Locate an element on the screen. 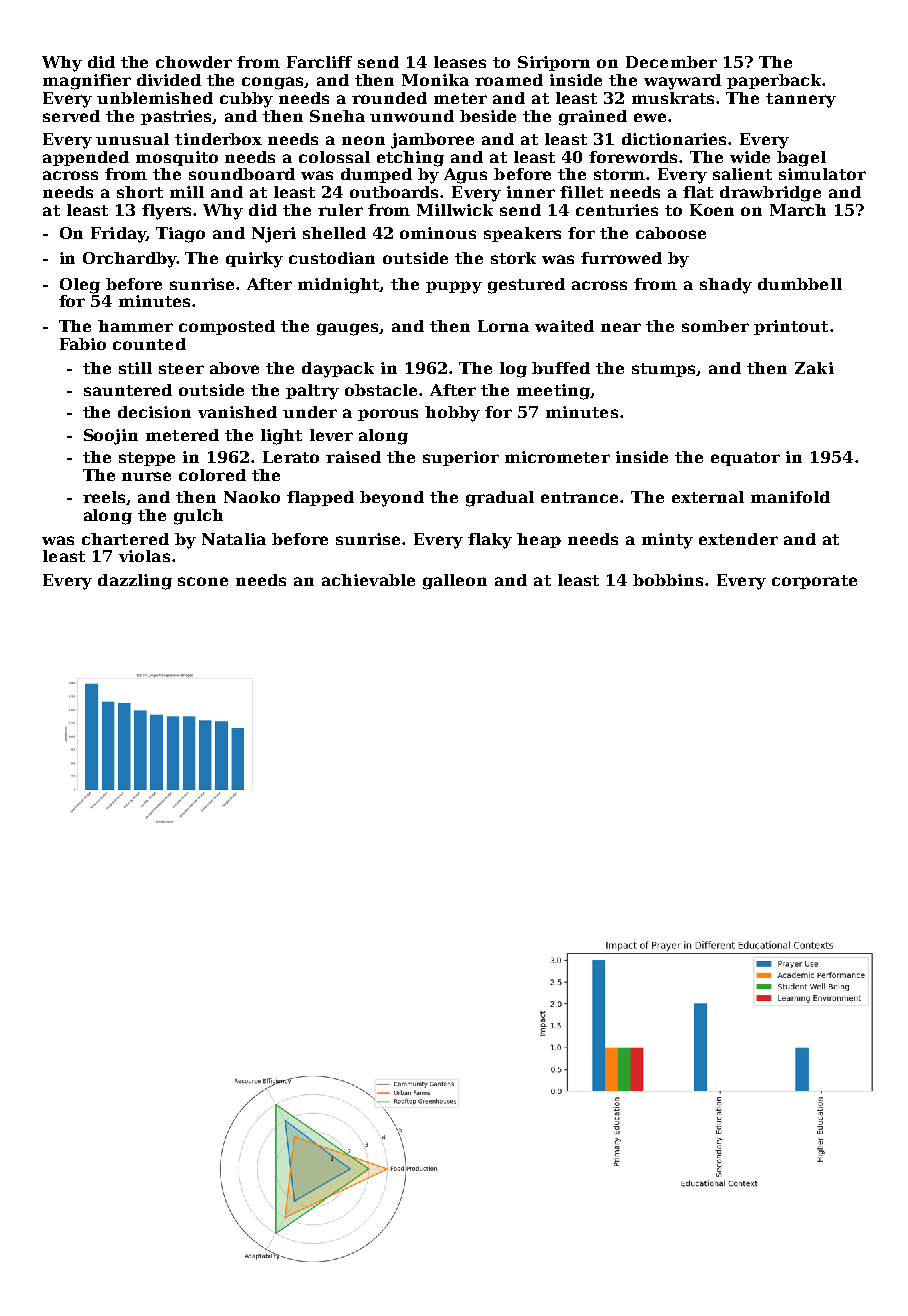  pastries is located at coordinates (177, 117).
